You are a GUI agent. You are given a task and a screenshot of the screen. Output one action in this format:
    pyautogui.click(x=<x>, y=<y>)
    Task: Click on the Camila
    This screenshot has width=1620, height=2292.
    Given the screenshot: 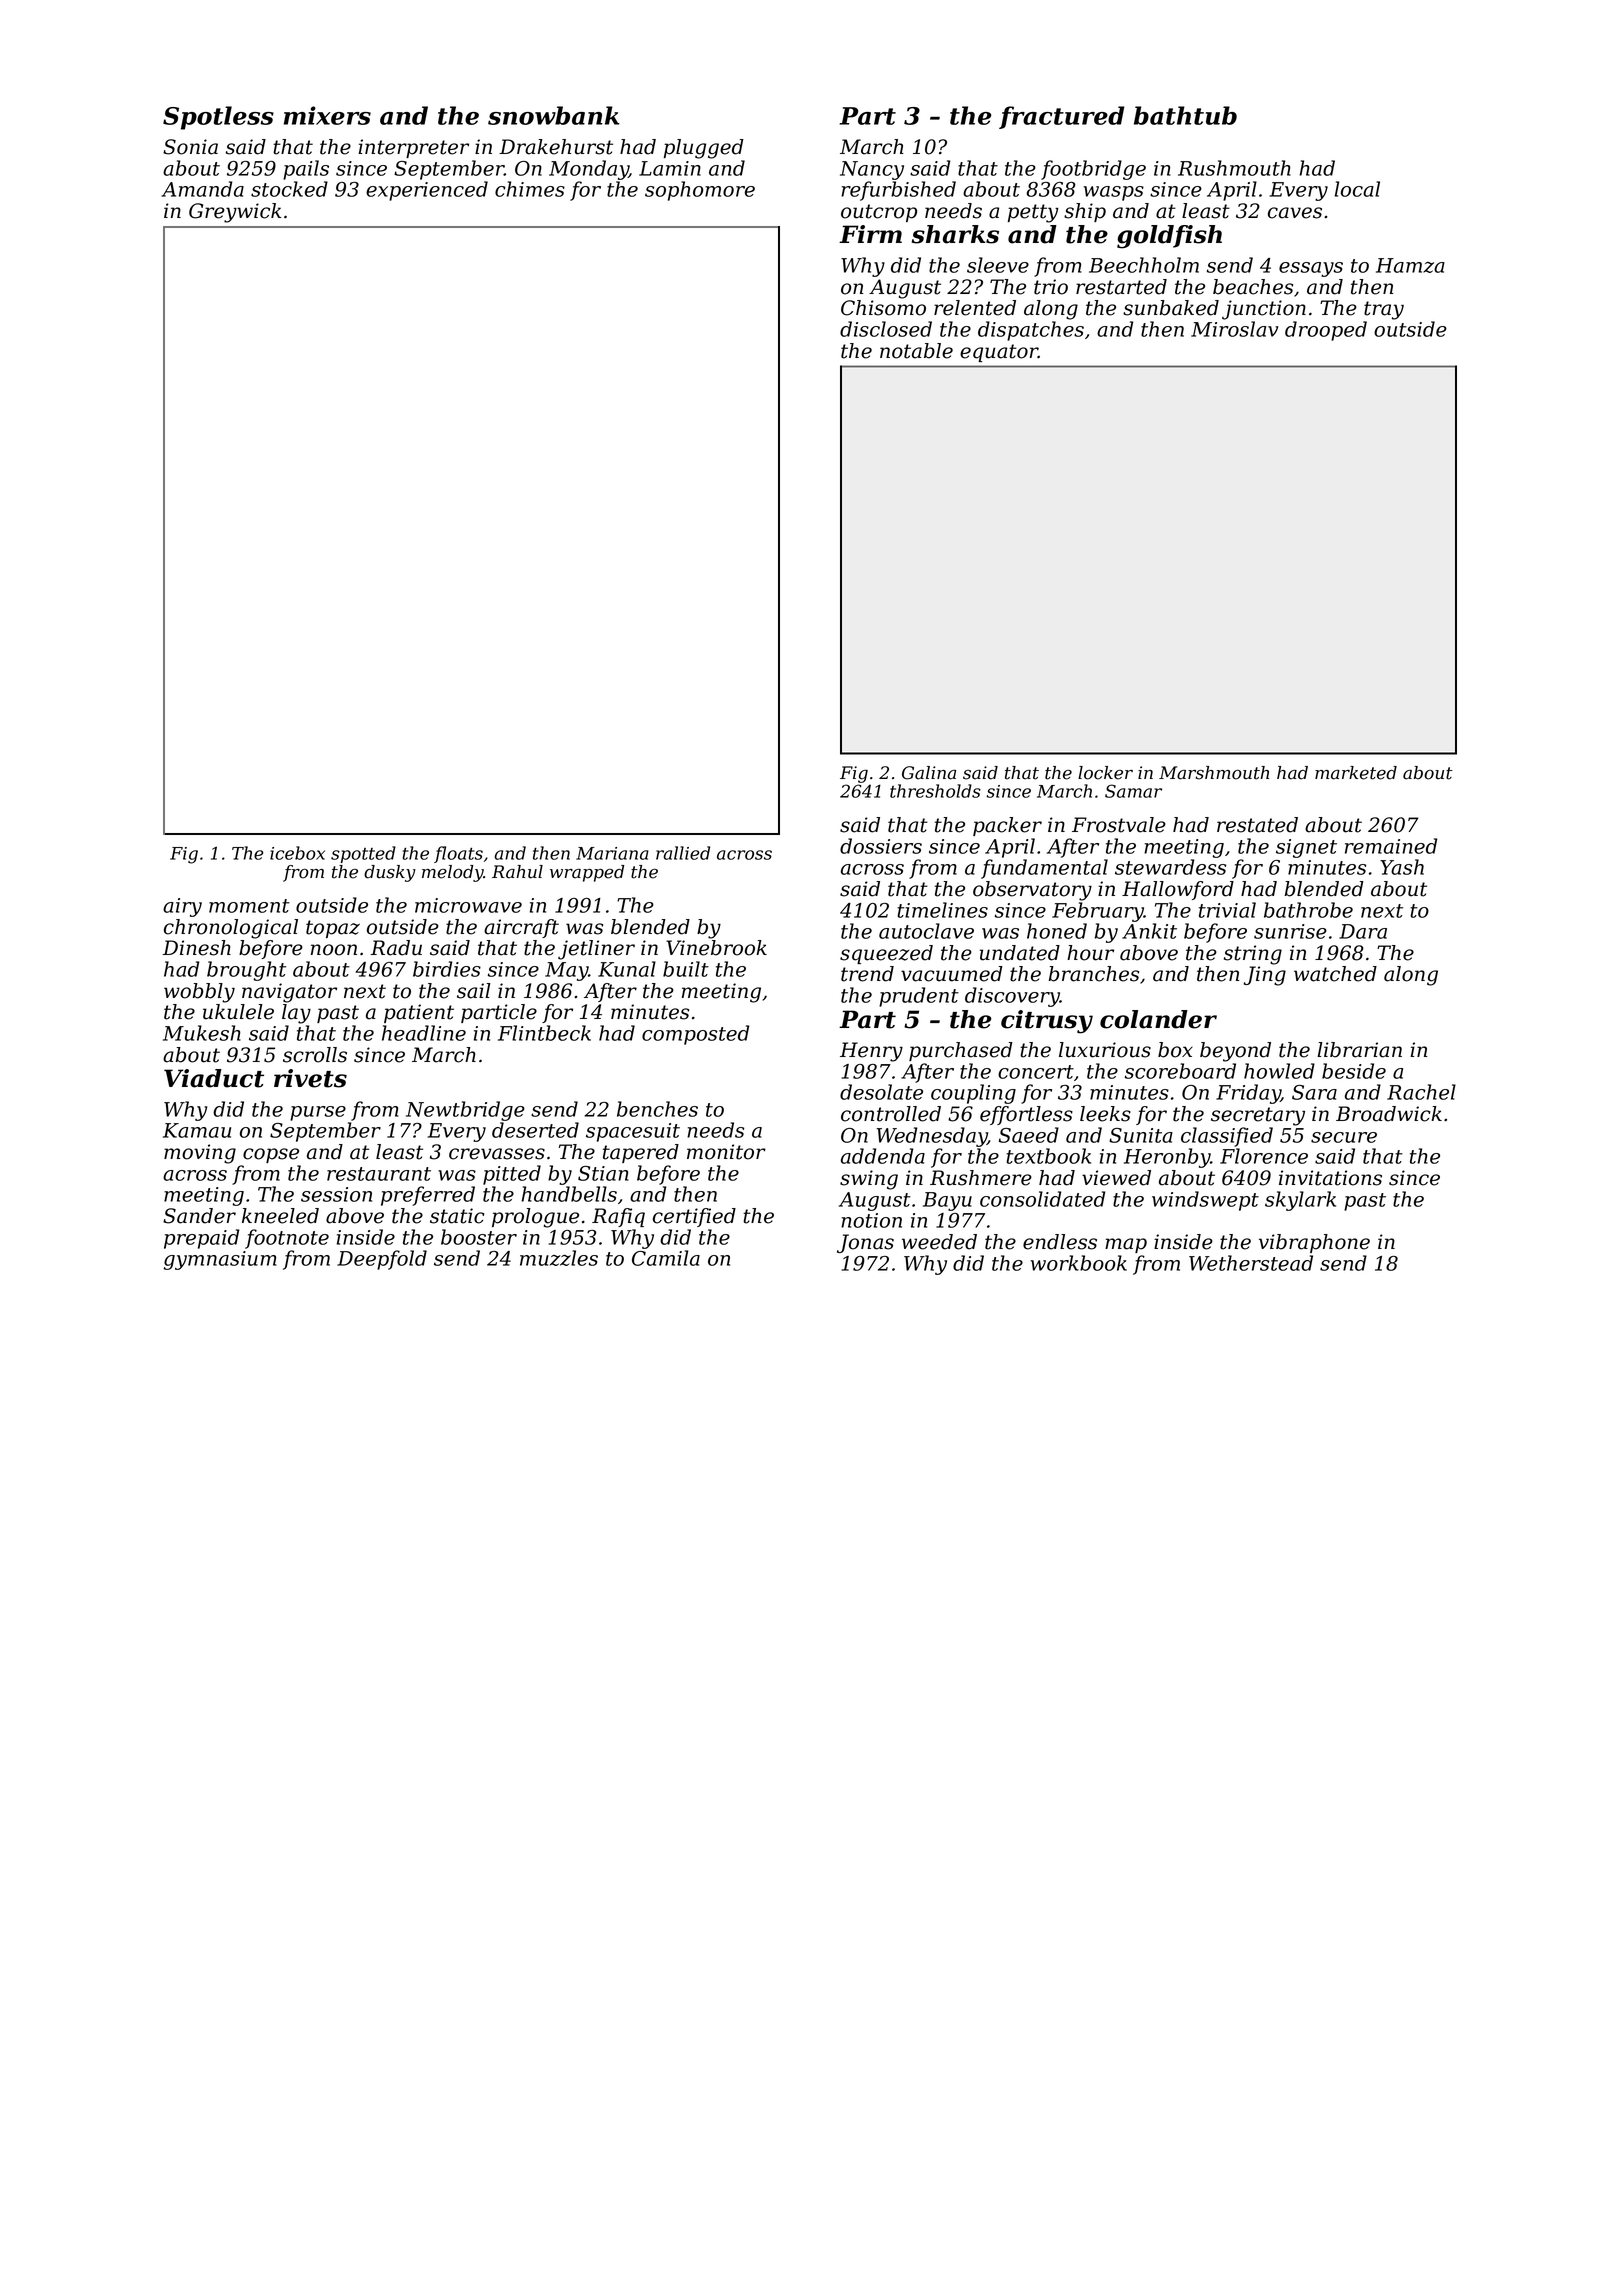 What is the action you would take?
    pyautogui.click(x=666, y=1258)
